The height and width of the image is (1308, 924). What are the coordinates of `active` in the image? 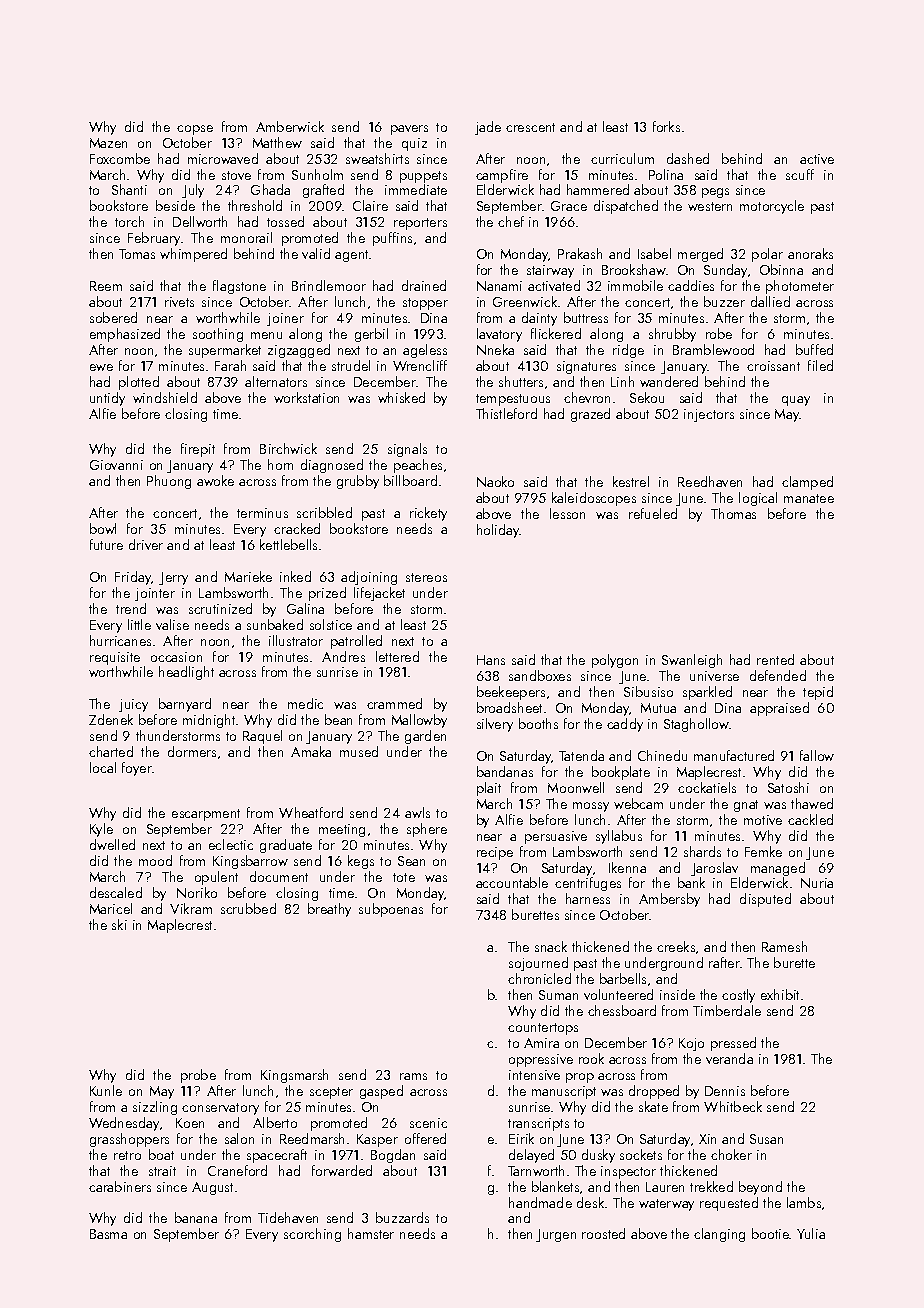 It's located at (817, 159).
